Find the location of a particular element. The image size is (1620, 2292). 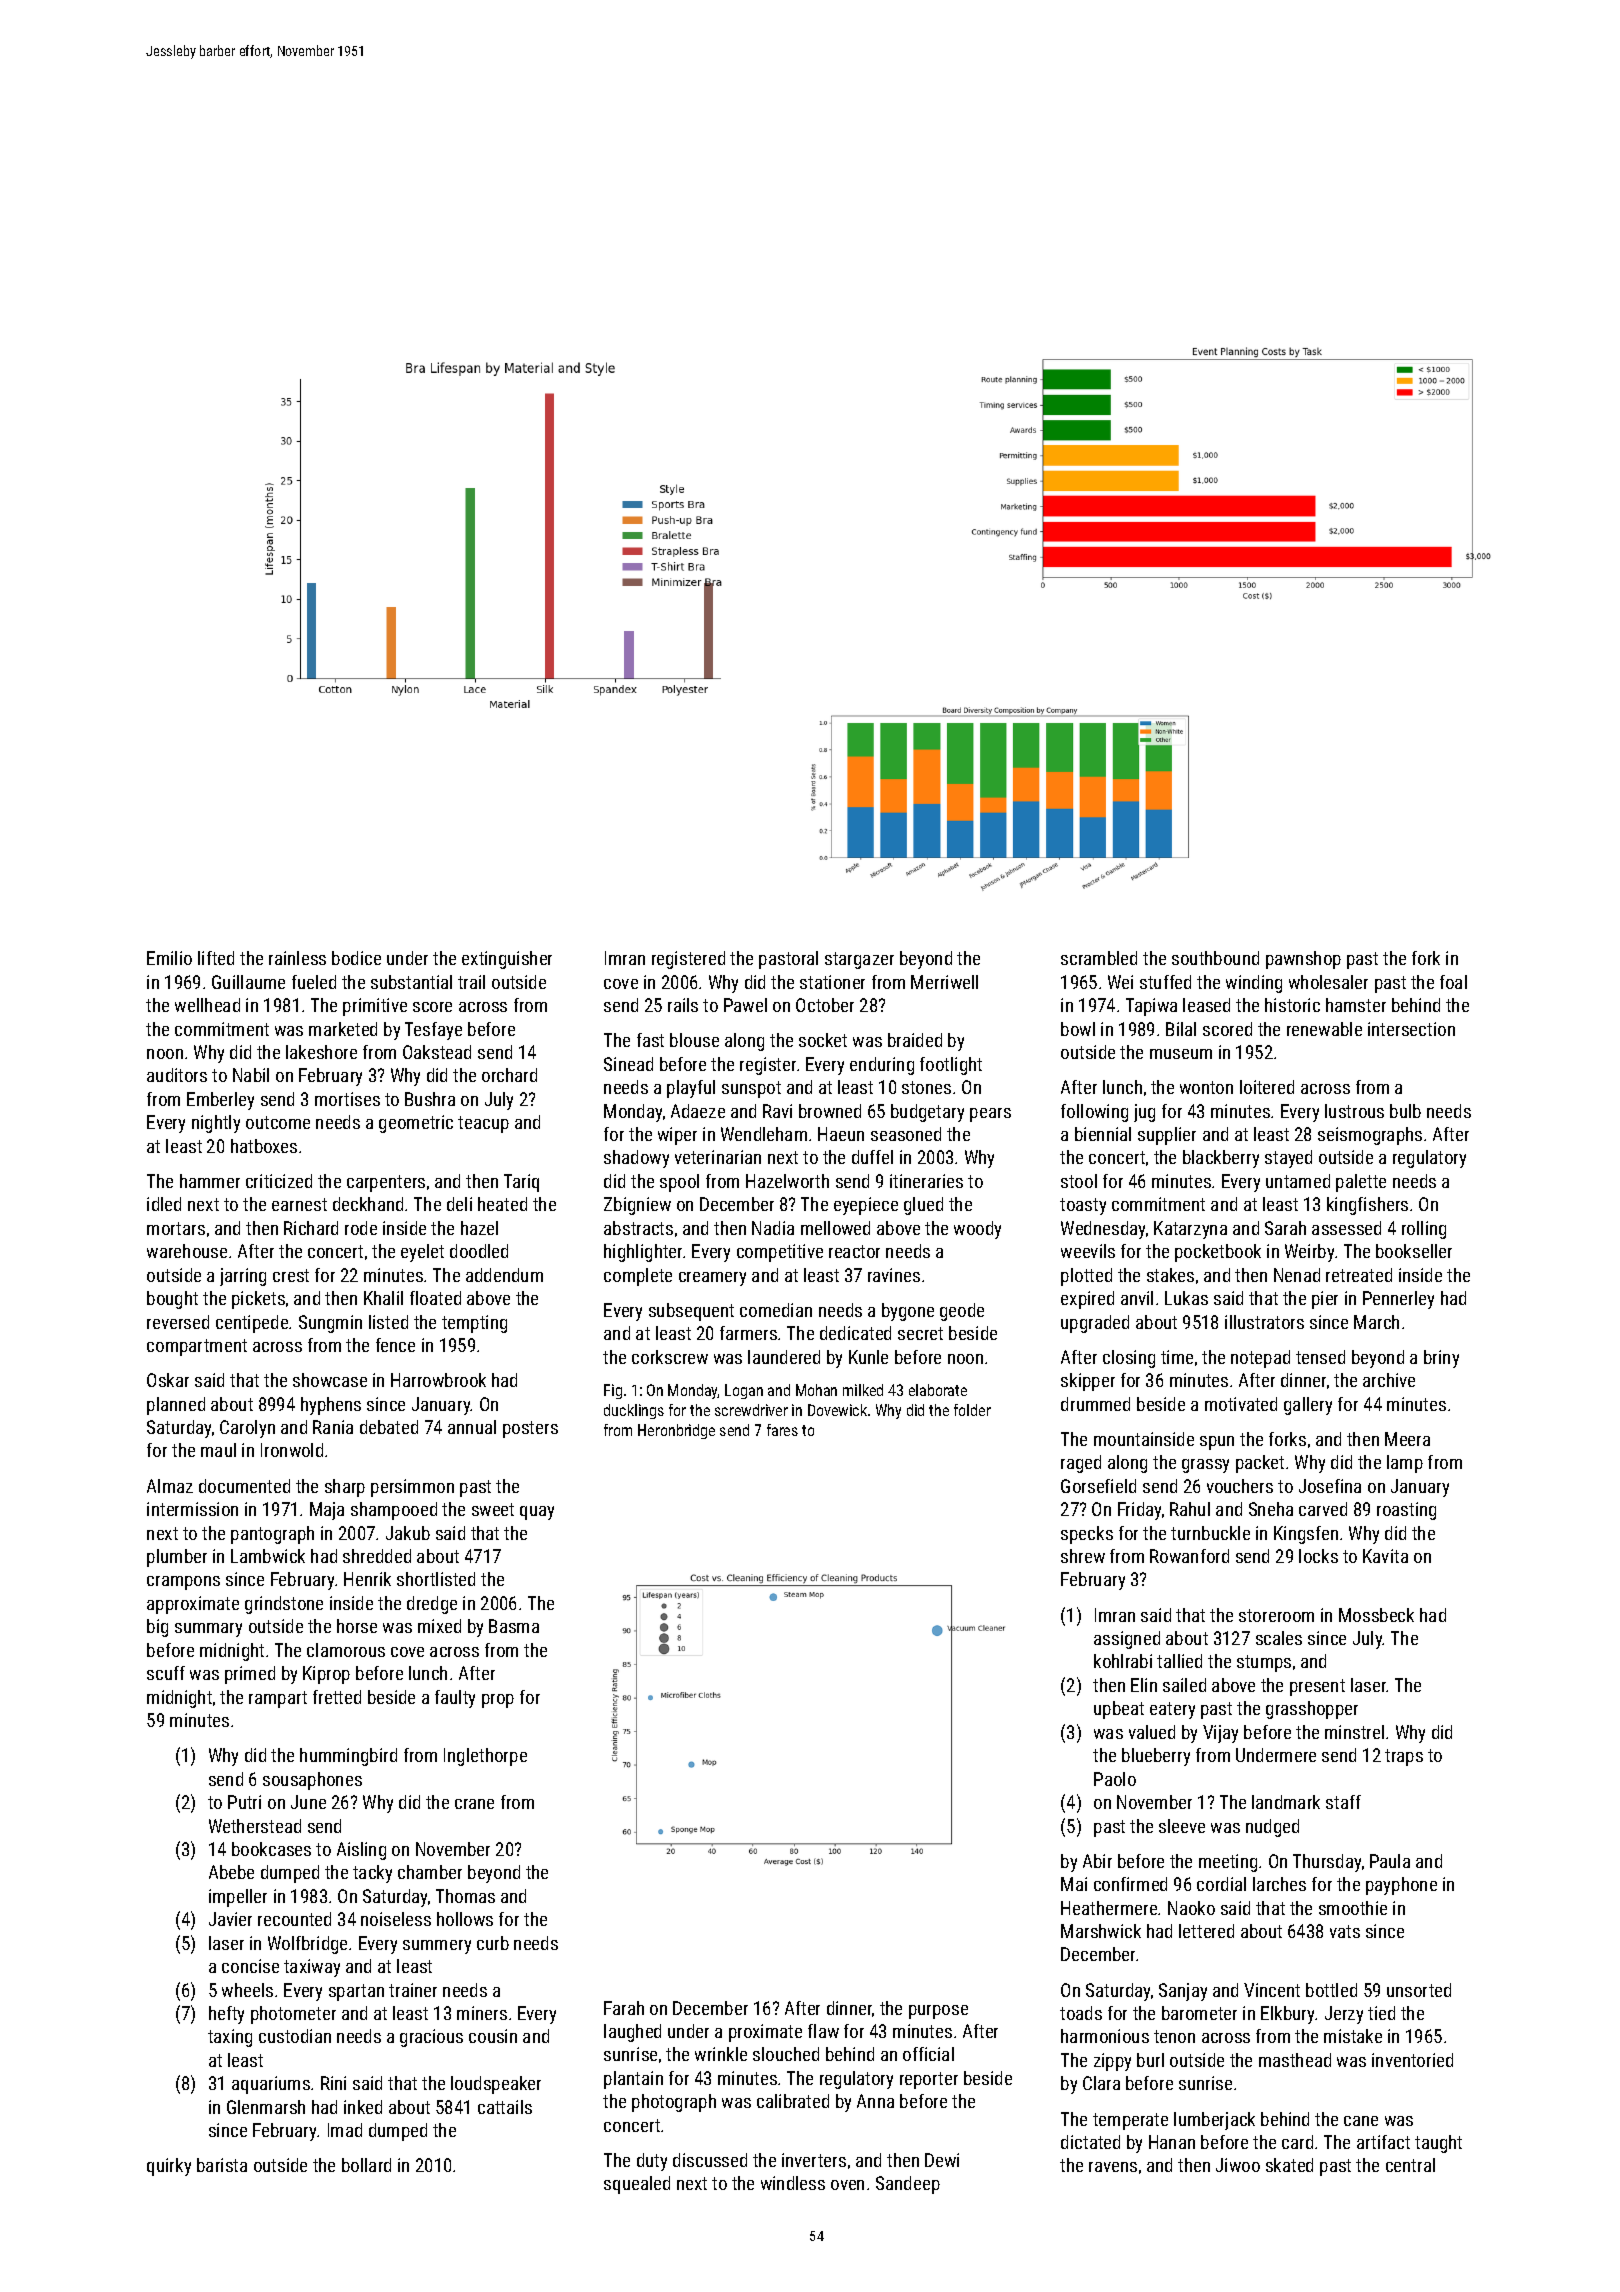

carpenters is located at coordinates (386, 1183).
